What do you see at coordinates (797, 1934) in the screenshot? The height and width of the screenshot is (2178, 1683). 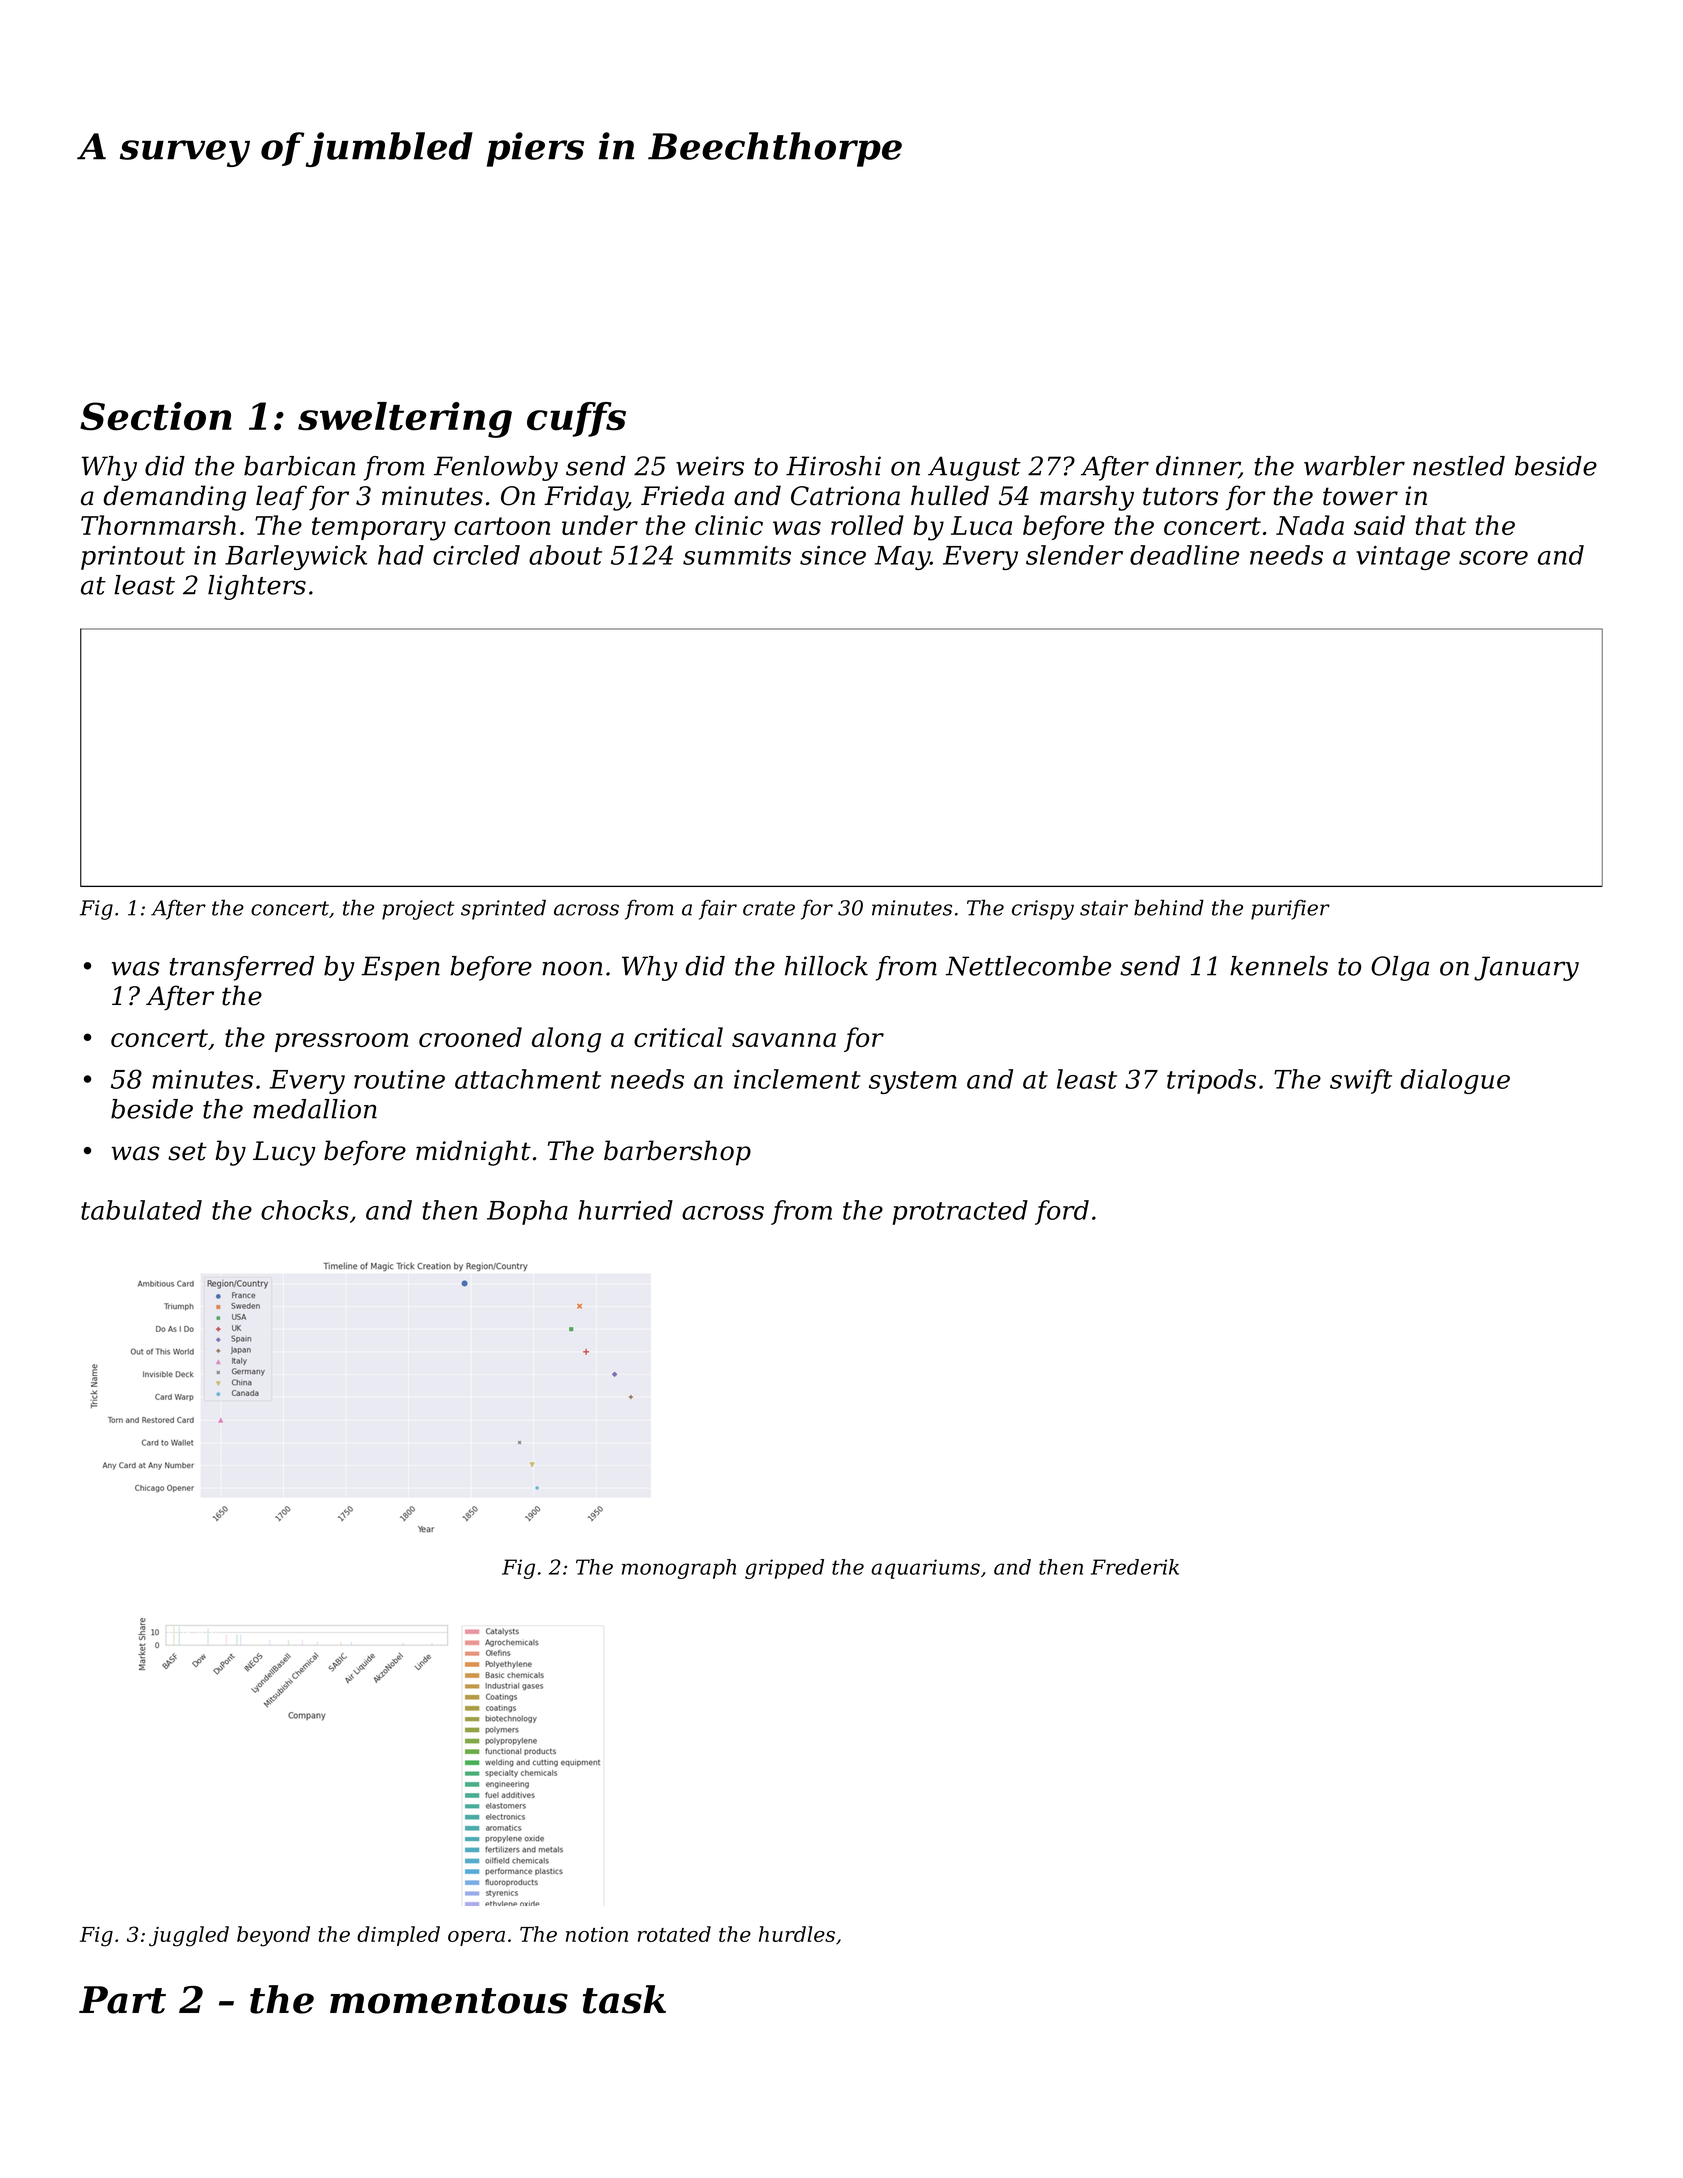 I see `hurdles` at bounding box center [797, 1934].
